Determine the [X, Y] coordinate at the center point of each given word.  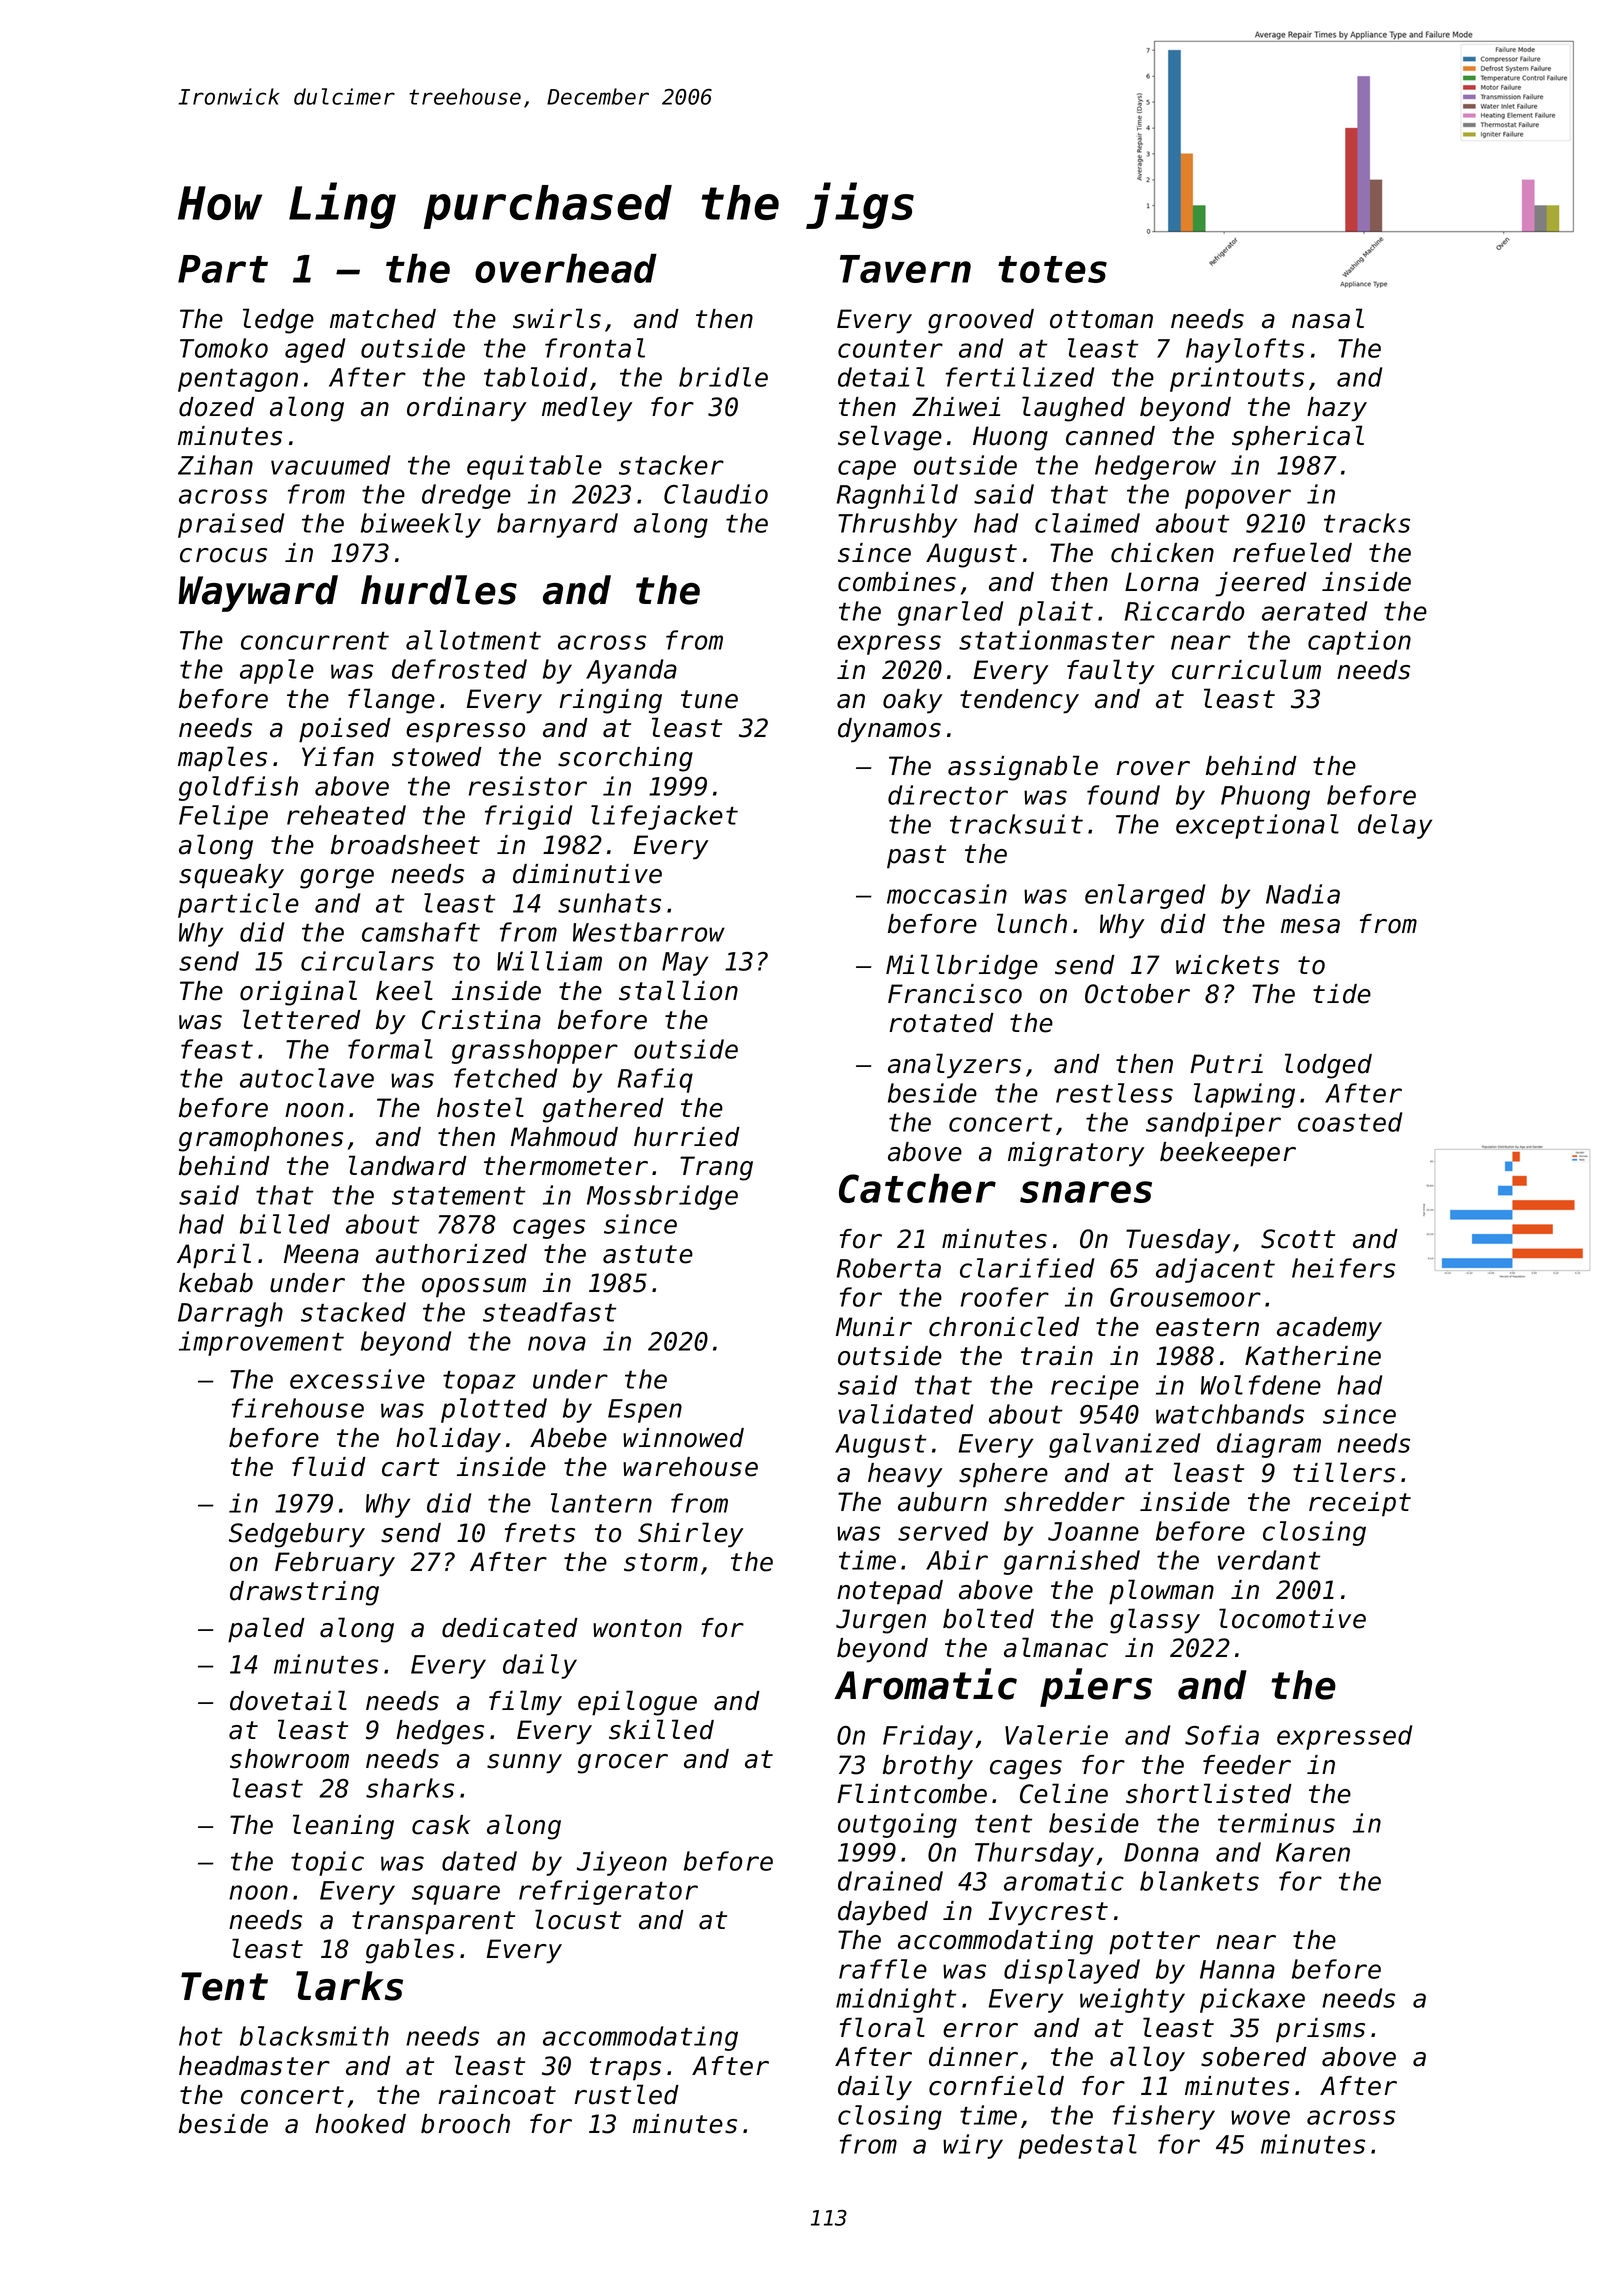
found [1123, 795]
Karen [1313, 1852]
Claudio [716, 494]
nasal [1328, 318]
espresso [465, 733]
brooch [465, 2124]
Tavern [905, 269]
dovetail [288, 1700]
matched [383, 319]
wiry [973, 2146]
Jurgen [881, 1621]
